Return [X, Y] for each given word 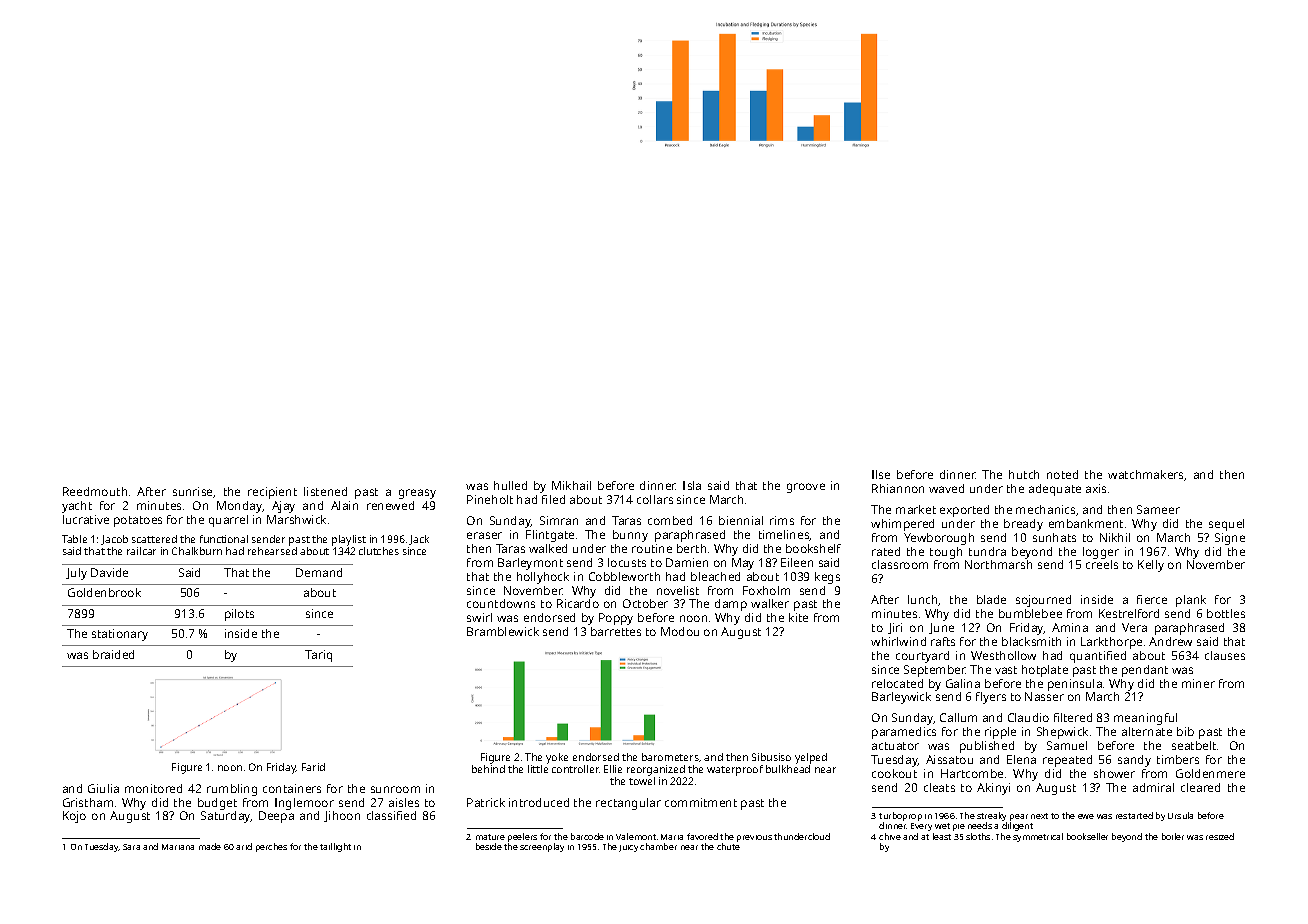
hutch [1024, 474]
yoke [557, 758]
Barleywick [901, 698]
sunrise [193, 492]
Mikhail [571, 485]
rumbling [232, 790]
